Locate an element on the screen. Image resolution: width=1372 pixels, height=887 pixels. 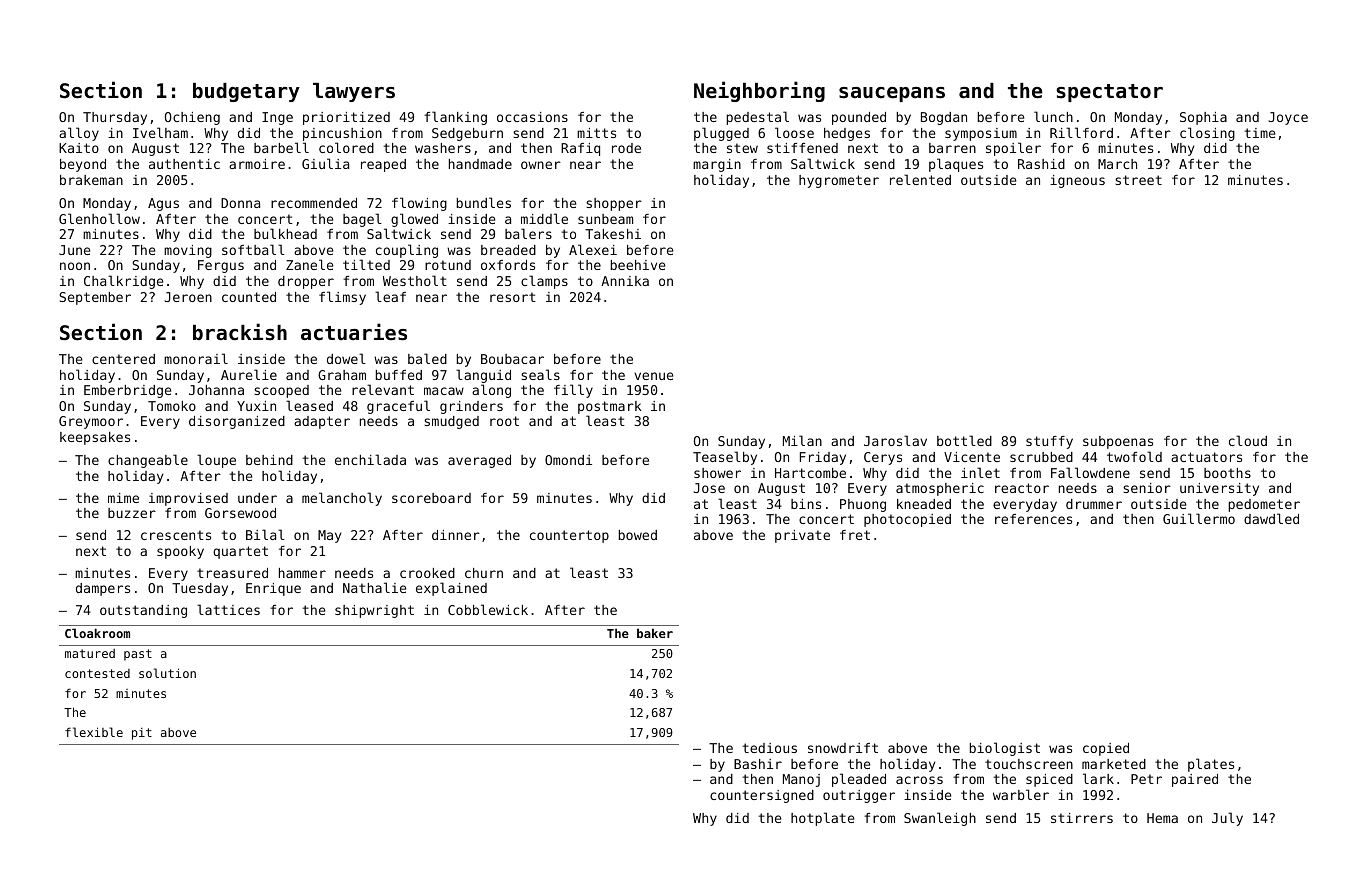
cloud is located at coordinates (1248, 440).
